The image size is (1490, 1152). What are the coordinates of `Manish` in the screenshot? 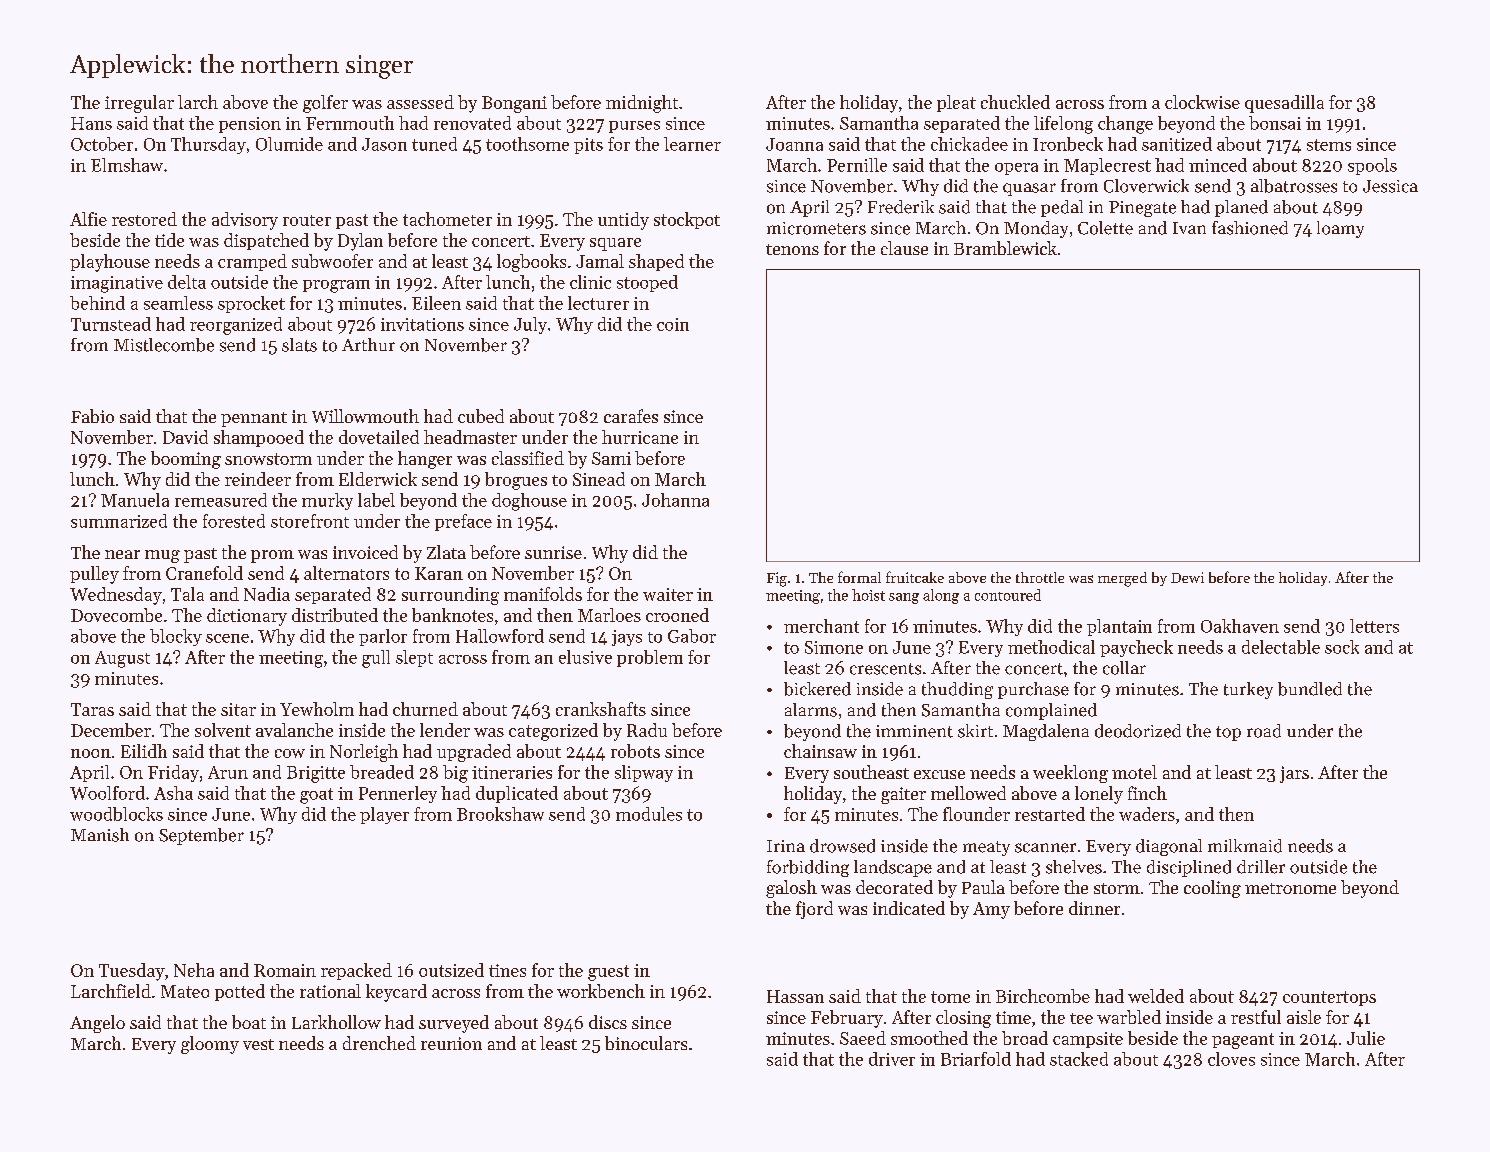 It's located at (100, 835).
